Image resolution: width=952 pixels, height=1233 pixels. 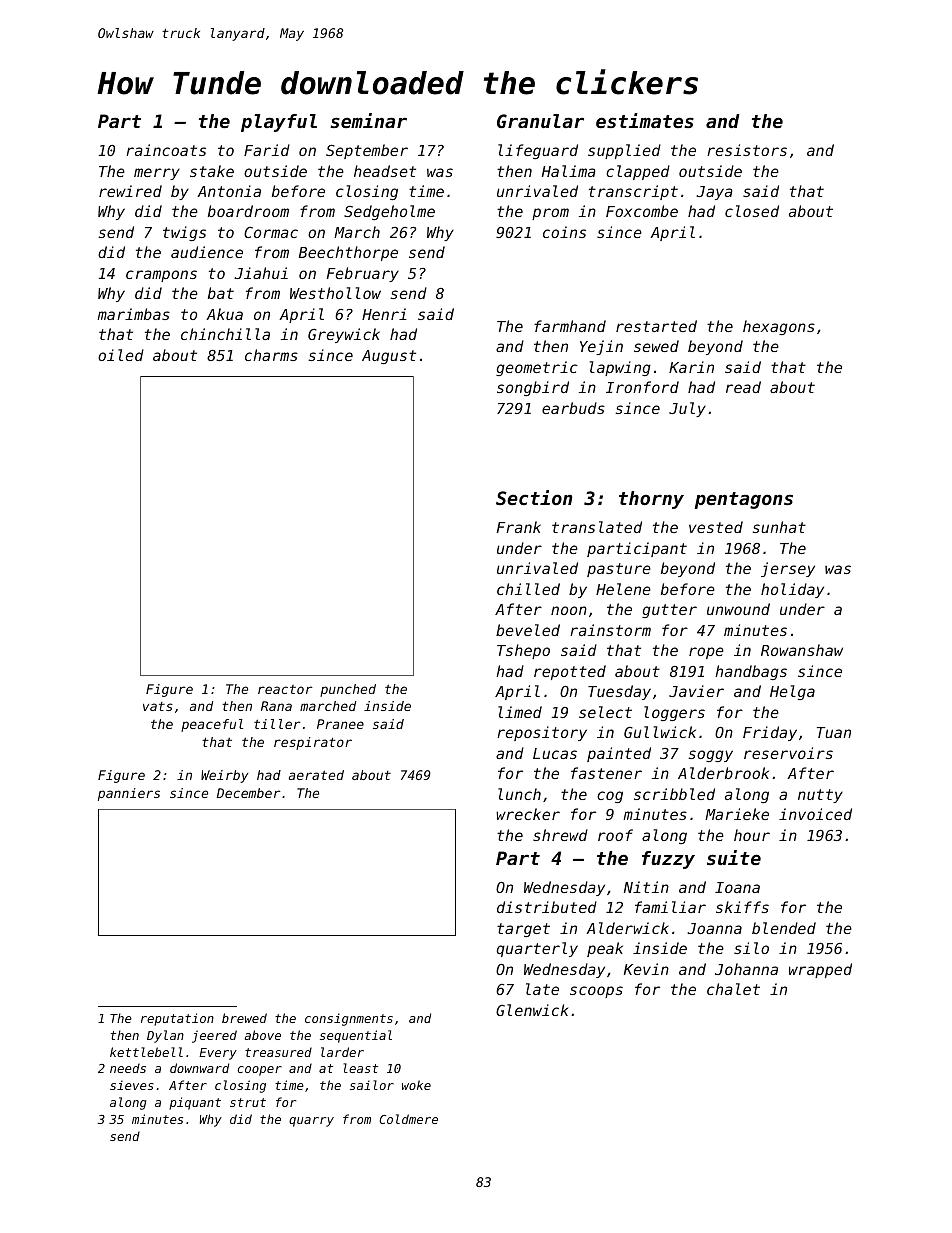 What do you see at coordinates (158, 706) in the screenshot?
I see `vats` at bounding box center [158, 706].
